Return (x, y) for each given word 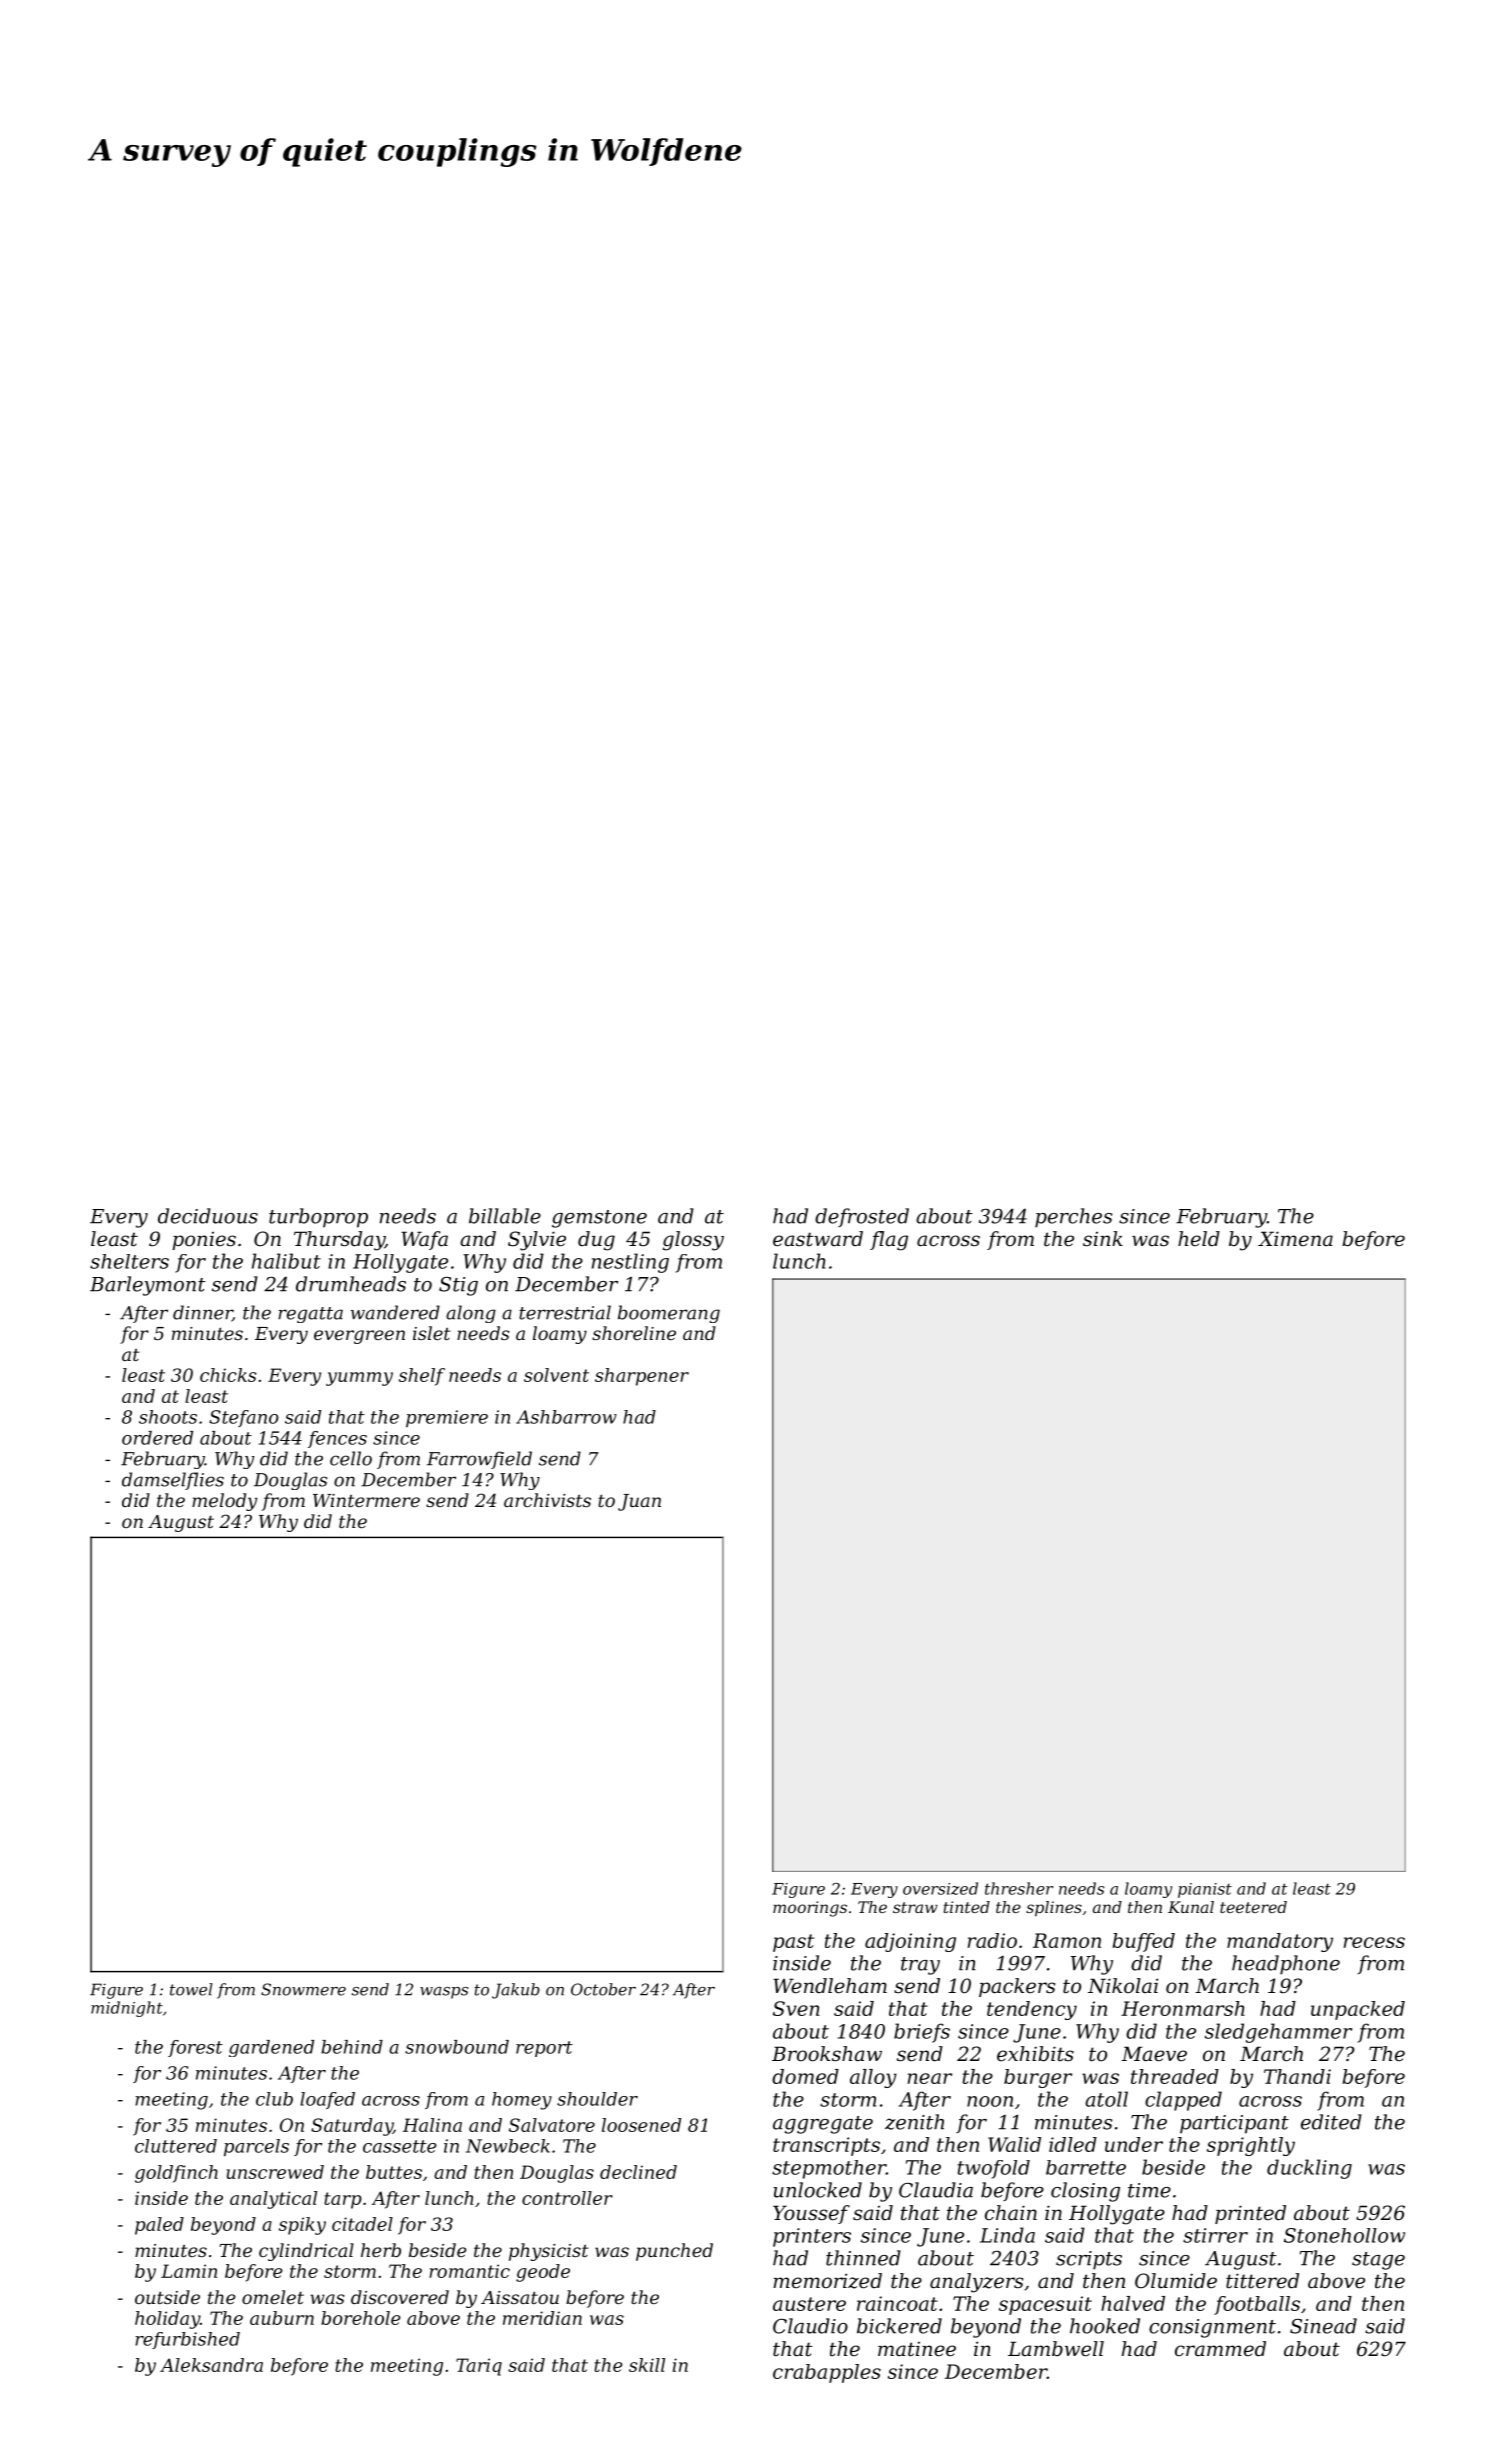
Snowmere (303, 1989)
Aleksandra (211, 2365)
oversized (940, 1888)
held (1199, 1239)
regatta (310, 1315)
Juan (639, 1502)
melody (224, 1502)
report (544, 2049)
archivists (547, 1500)
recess (1374, 1942)
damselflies (173, 1481)
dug (596, 1241)
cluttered (176, 2146)
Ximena (1295, 1239)
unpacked (1358, 2010)
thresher (1019, 1888)
